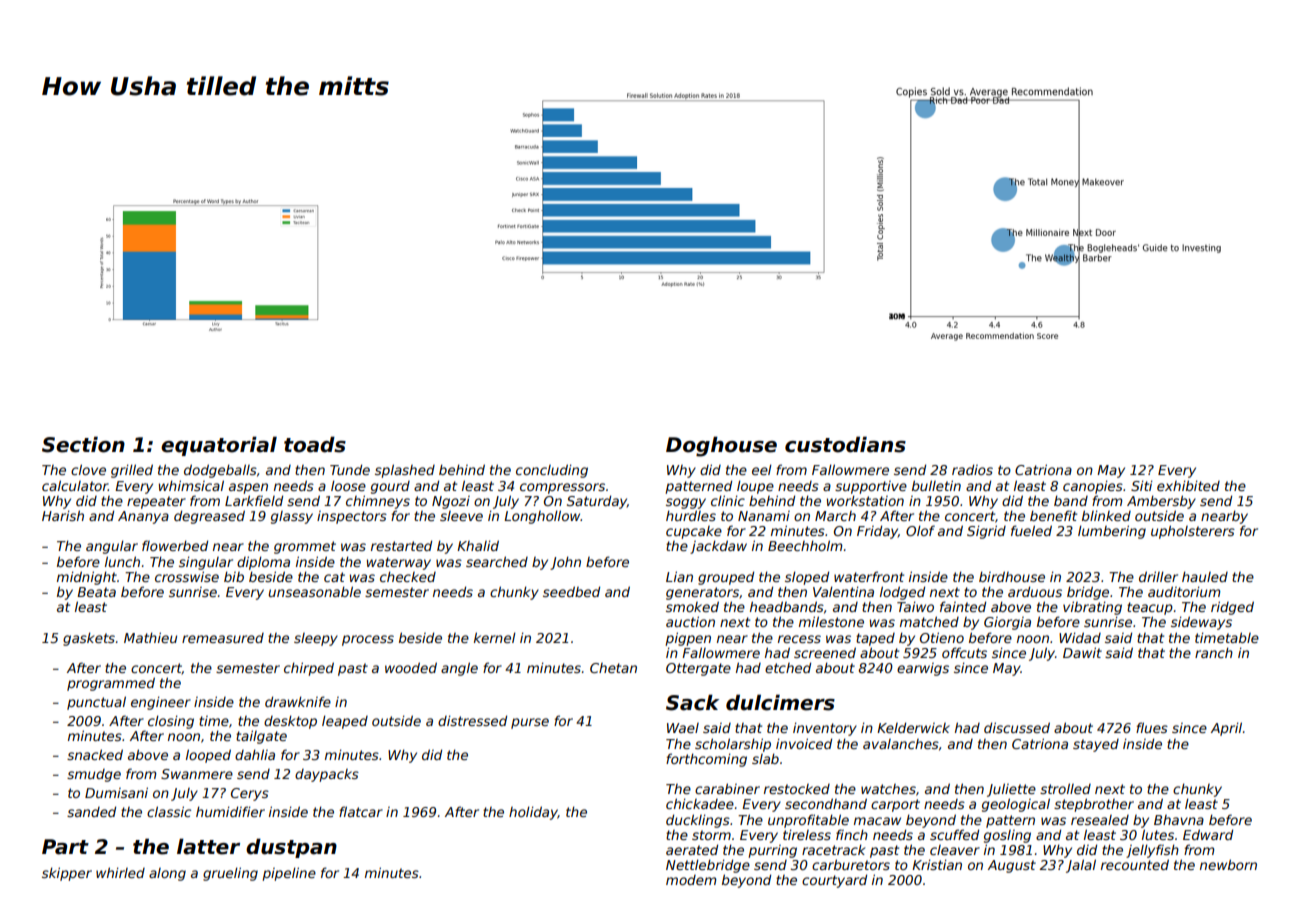 This screenshot has width=1308, height=924. Describe the element at coordinates (495, 637) in the screenshot. I see `kernel` at that location.
